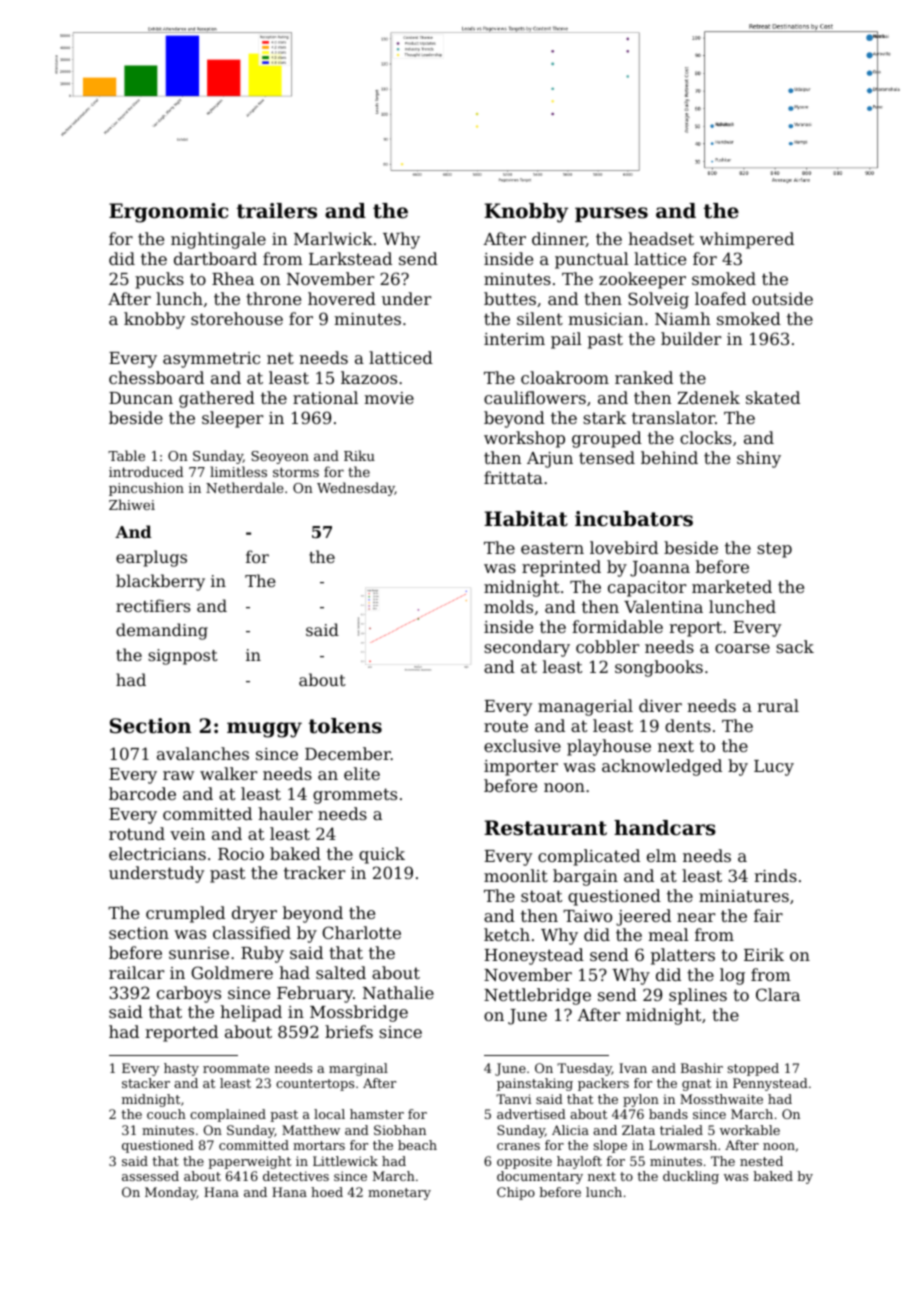  What do you see at coordinates (358, 1069) in the screenshot?
I see `marginal` at bounding box center [358, 1069].
